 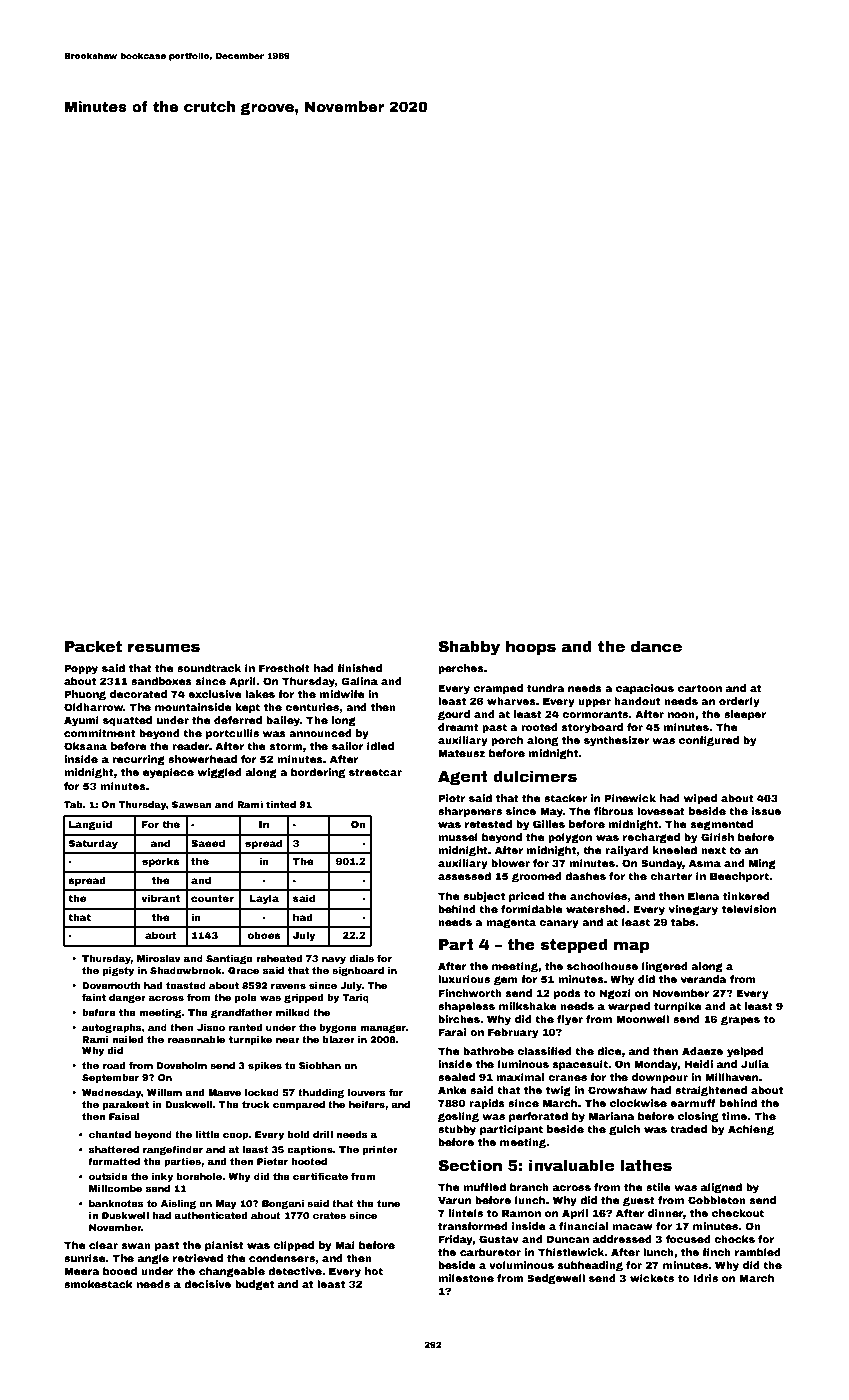 I want to click on hot, so click(x=374, y=1271).
